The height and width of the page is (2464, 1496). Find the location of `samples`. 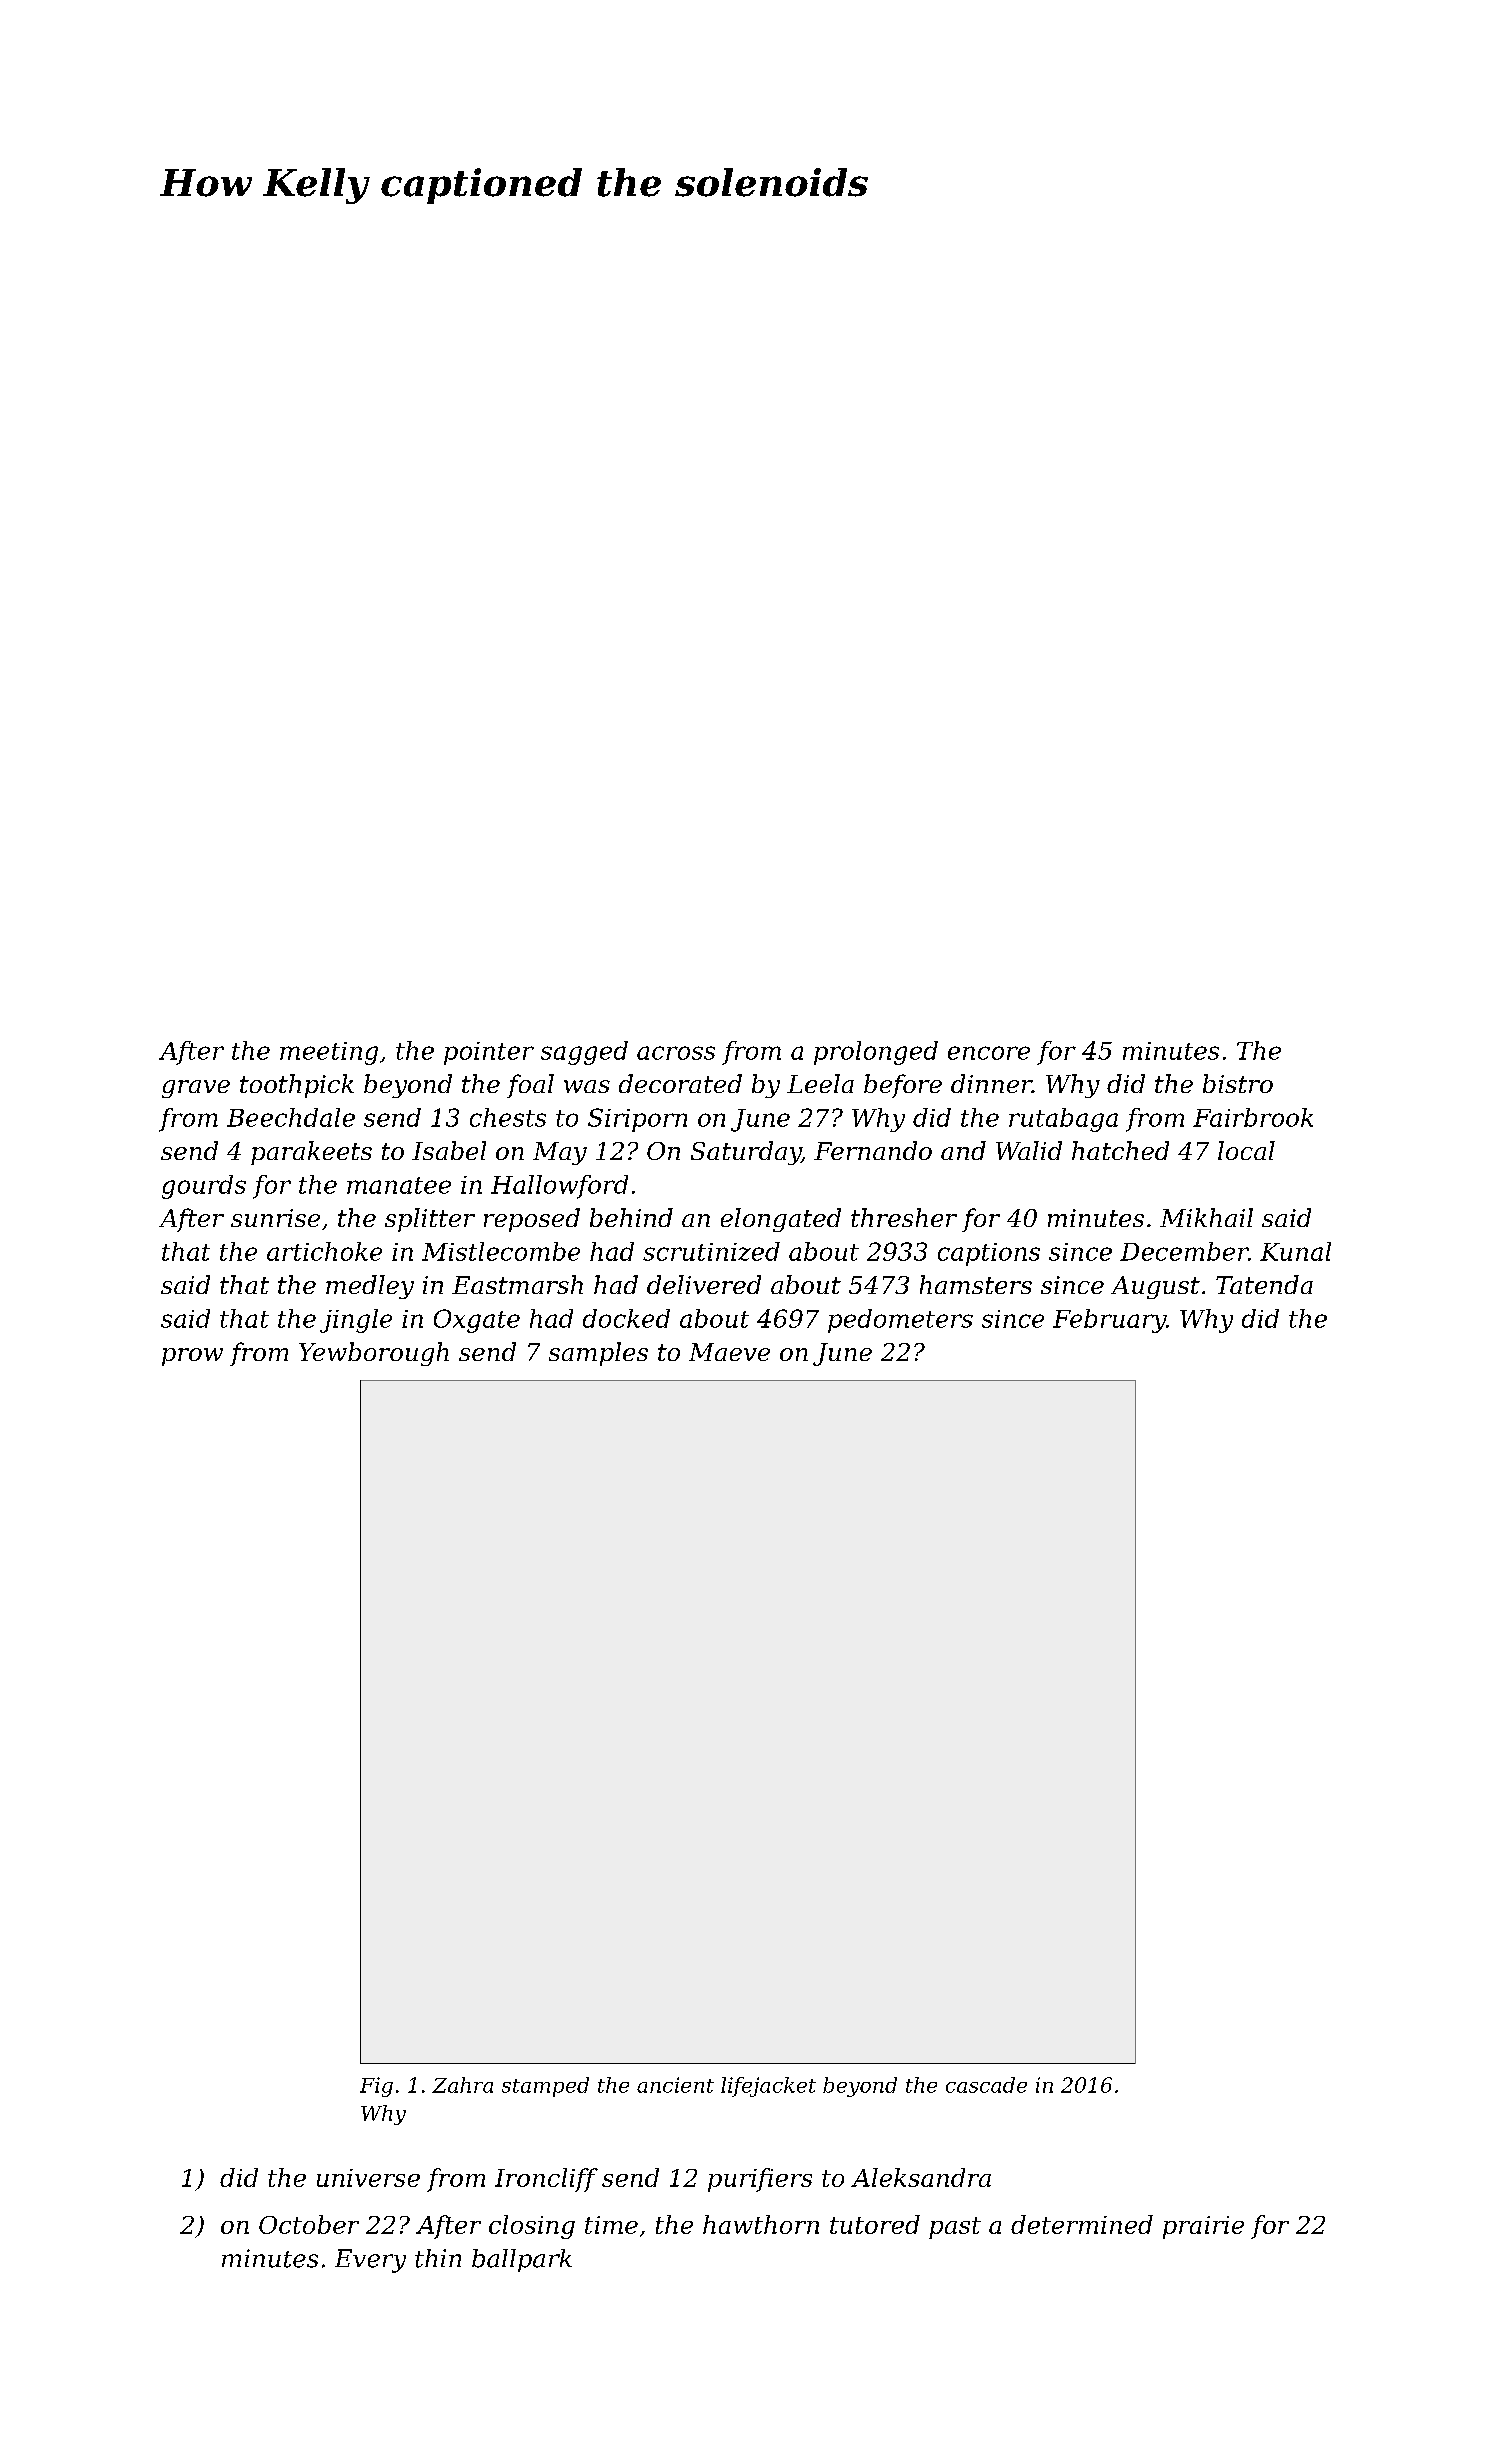

samples is located at coordinates (598, 1354).
